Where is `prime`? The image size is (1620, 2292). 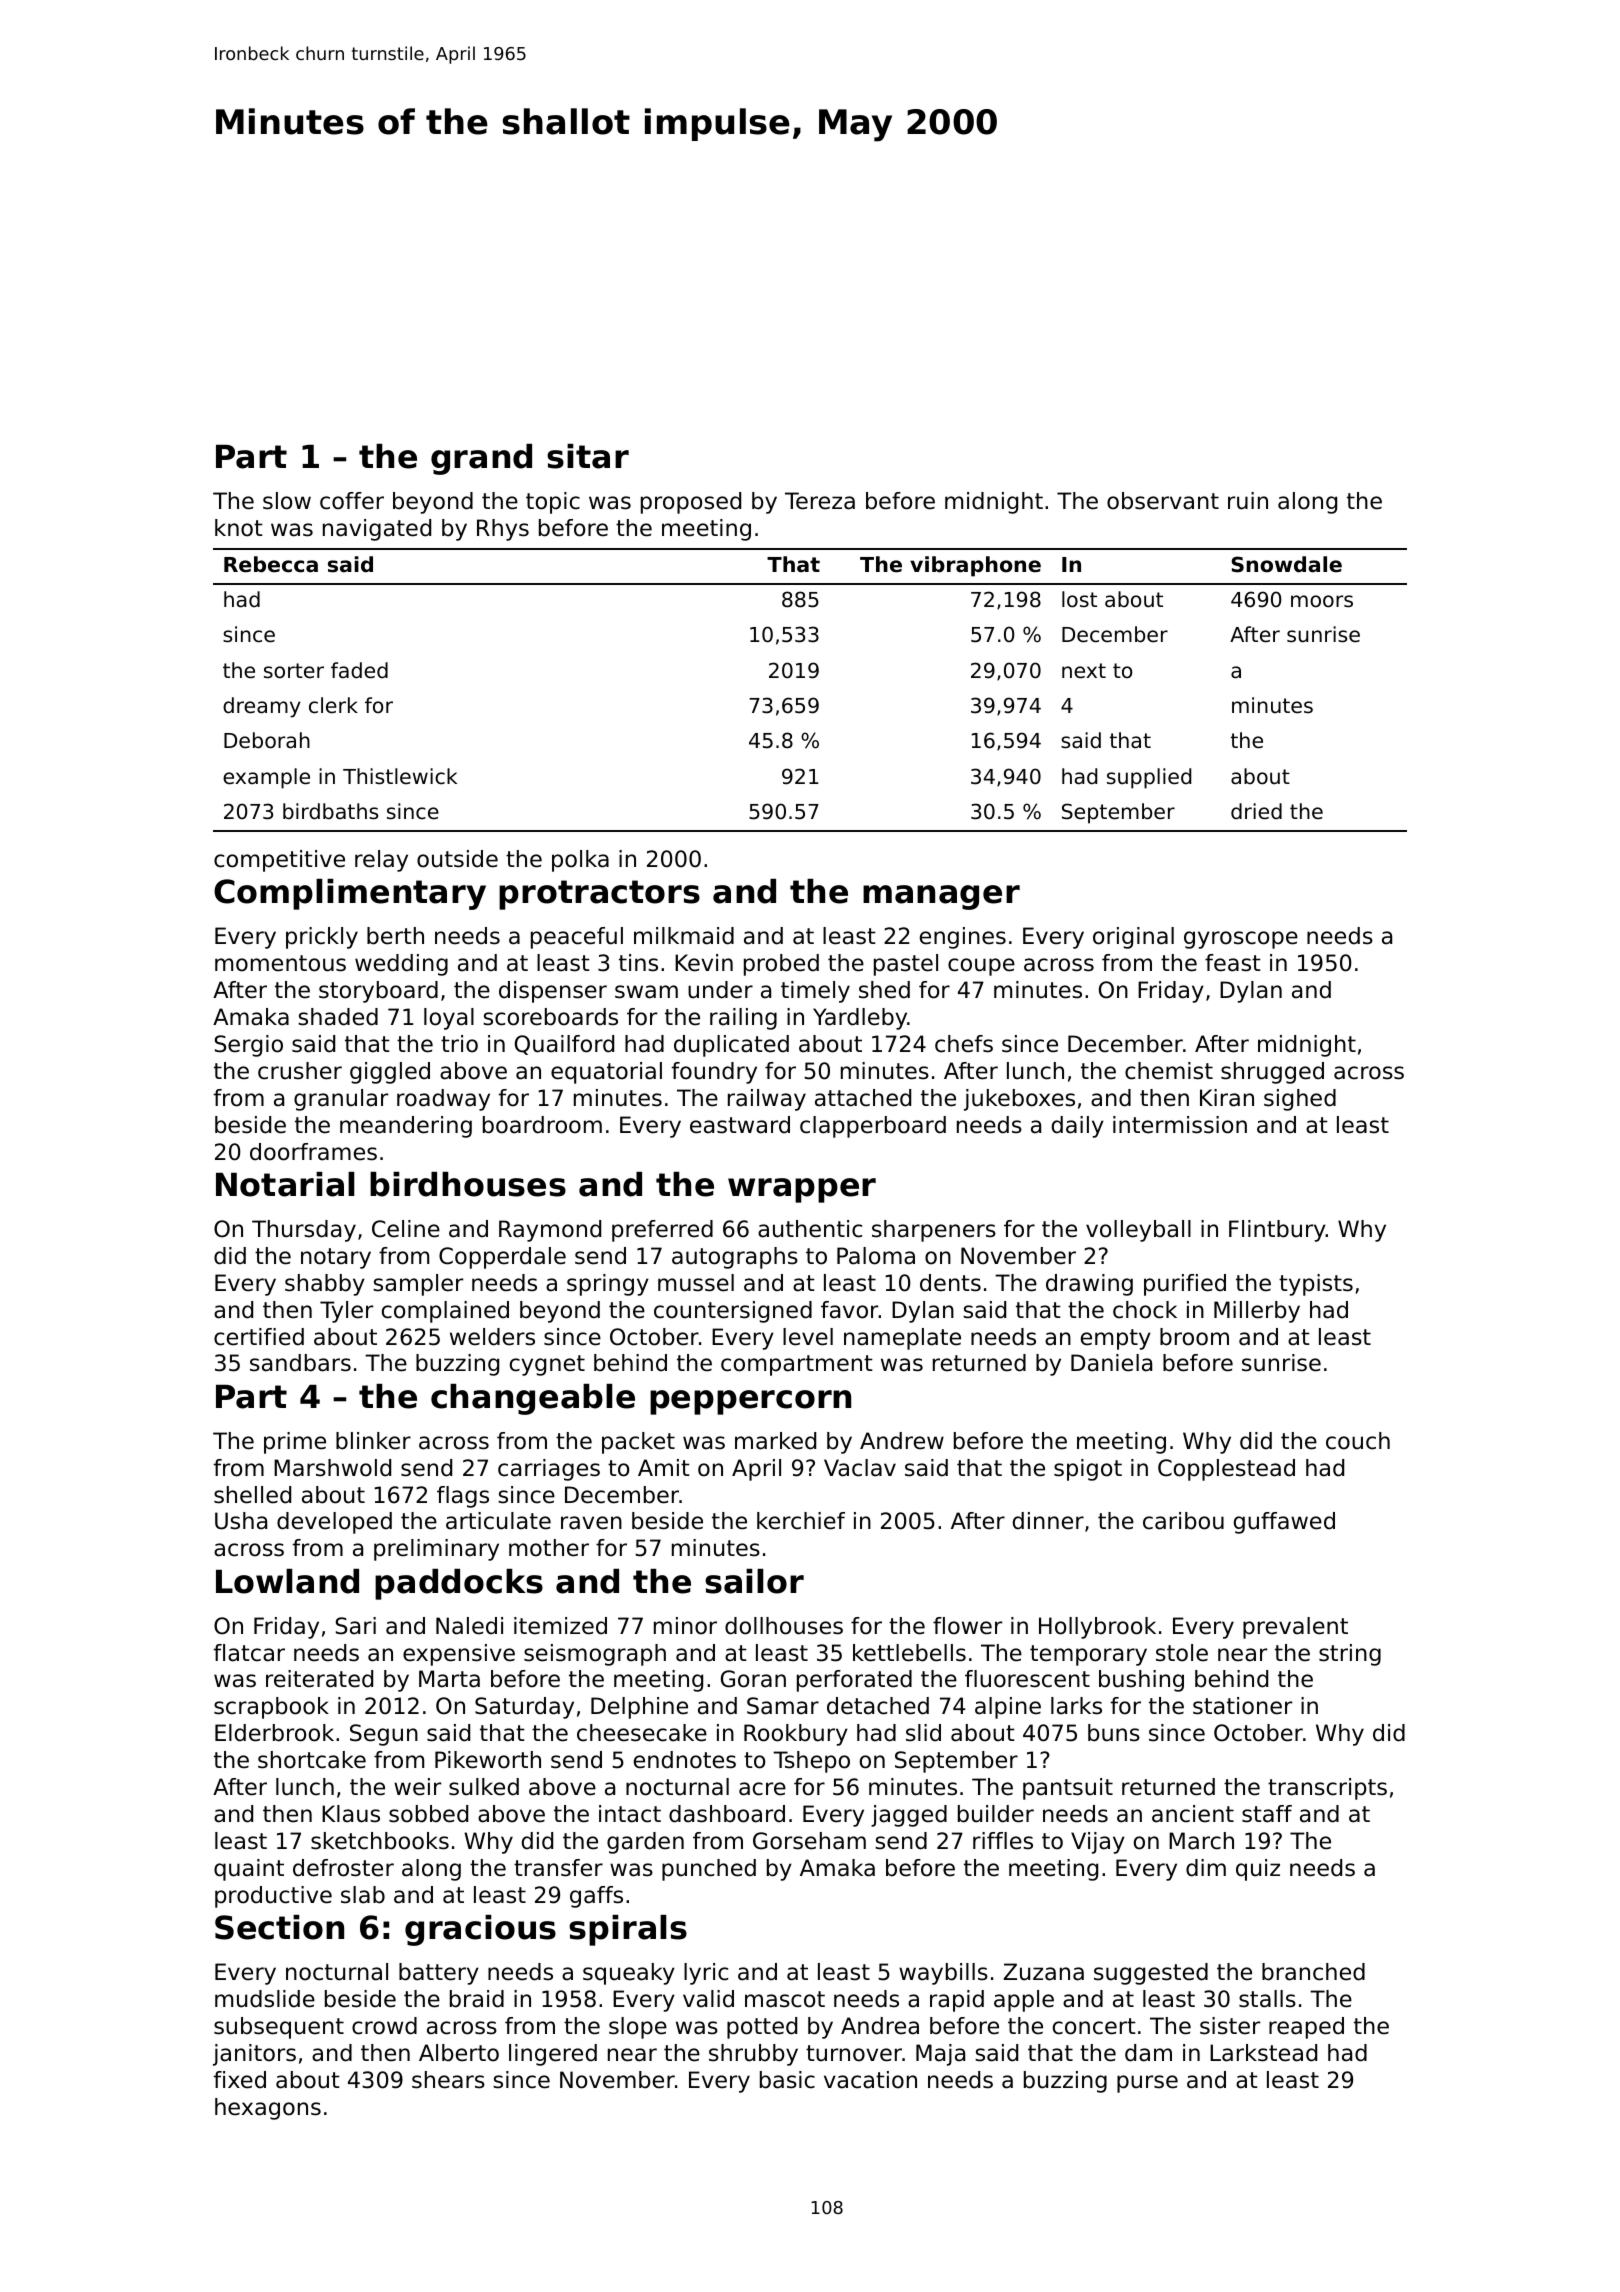
prime is located at coordinates (295, 1443).
